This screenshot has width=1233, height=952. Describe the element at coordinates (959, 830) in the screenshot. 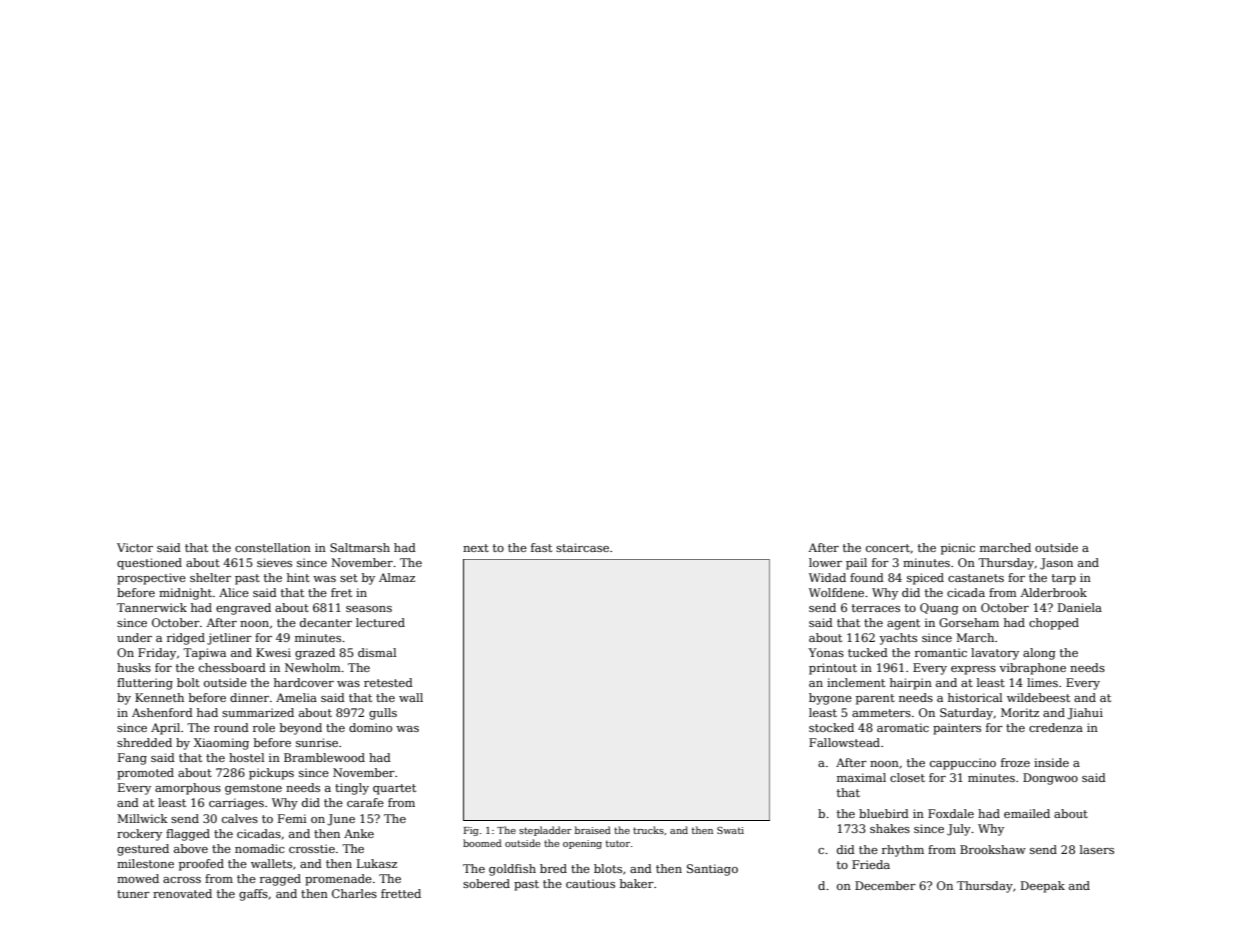

I see `July` at that location.
